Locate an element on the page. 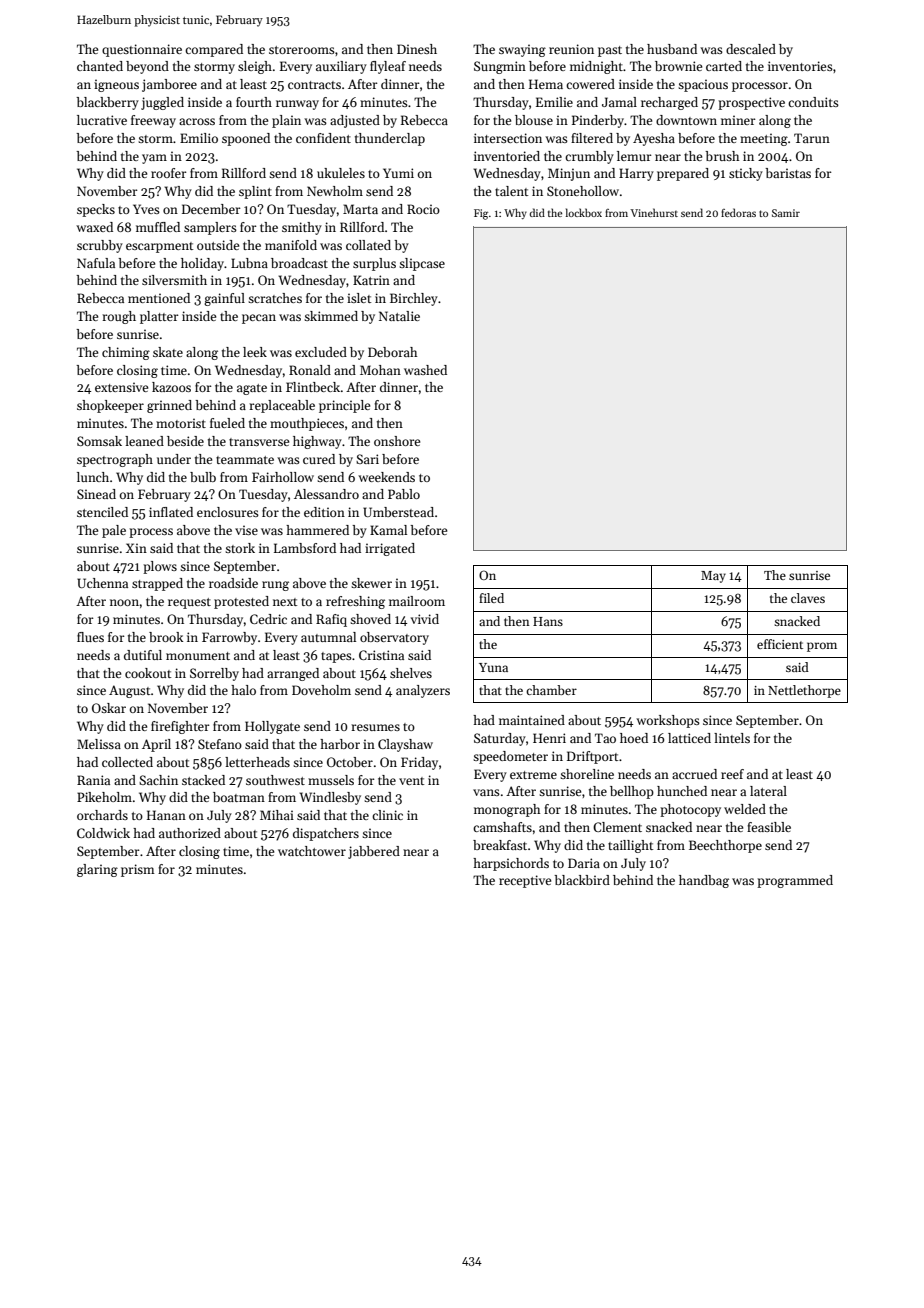 This document has height=1308, width=924. Somsak is located at coordinates (99, 441).
